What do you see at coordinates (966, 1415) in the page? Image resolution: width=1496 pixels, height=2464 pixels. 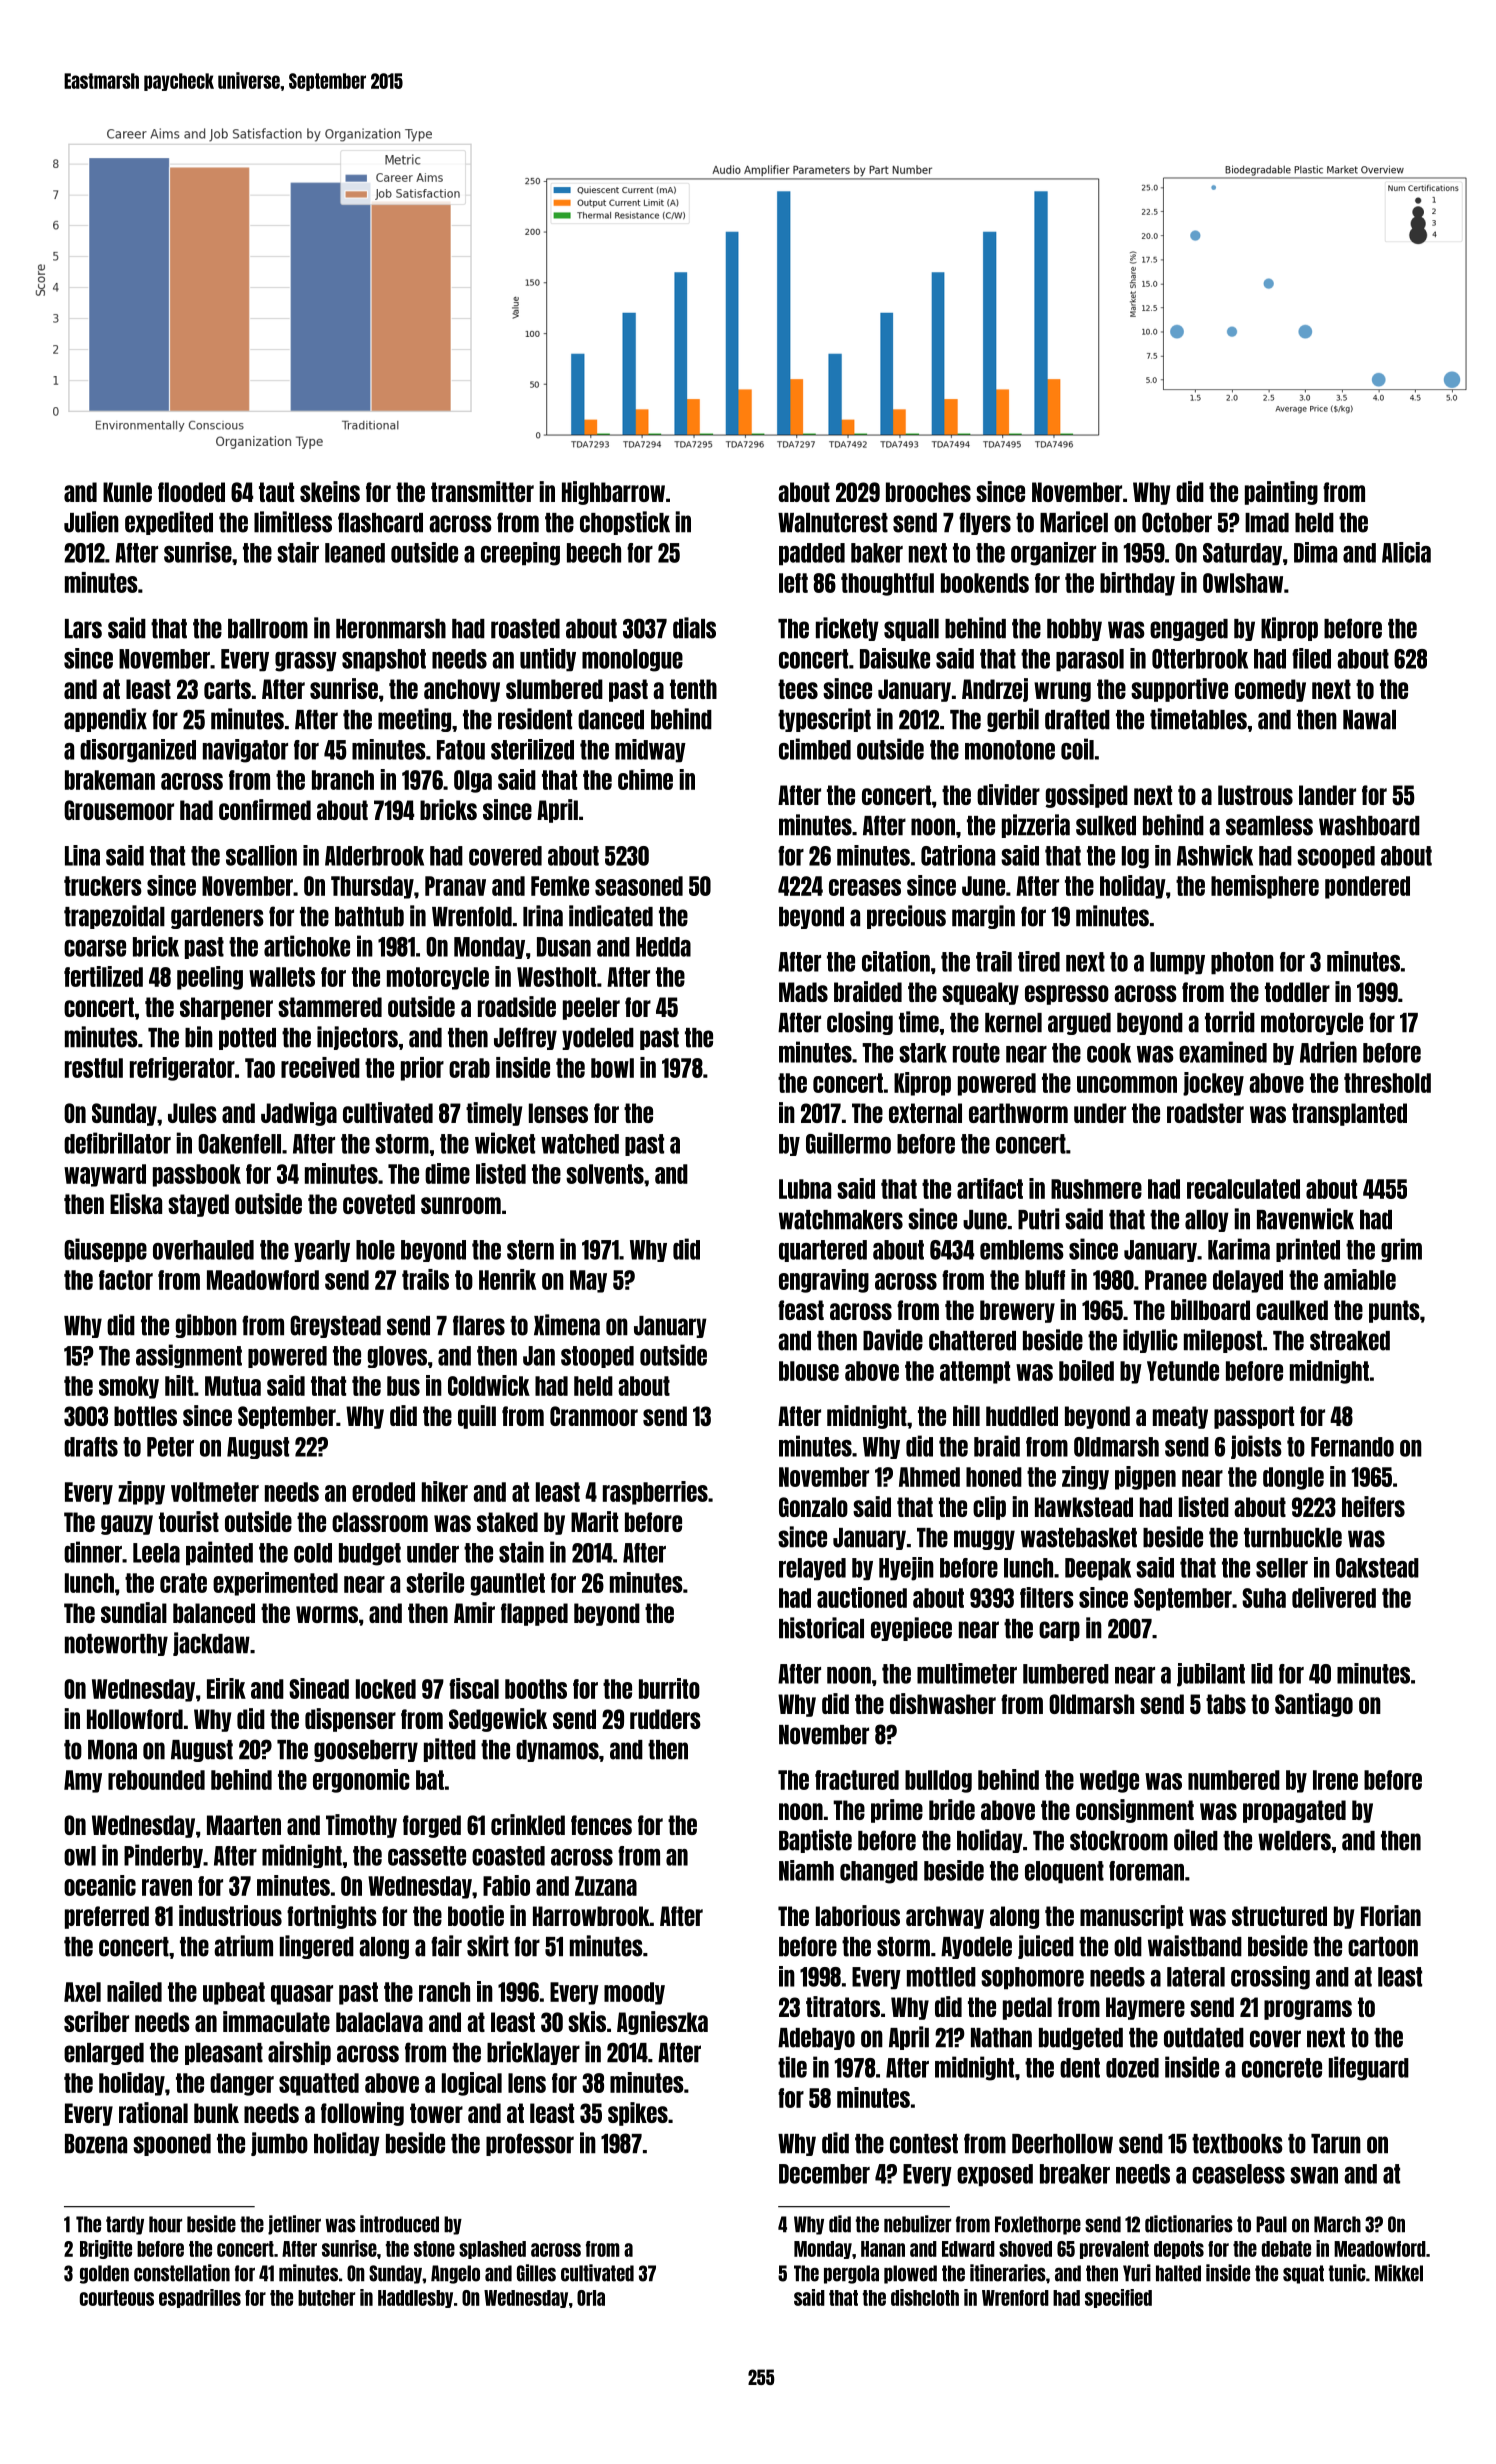 I see `hill` at bounding box center [966, 1415].
